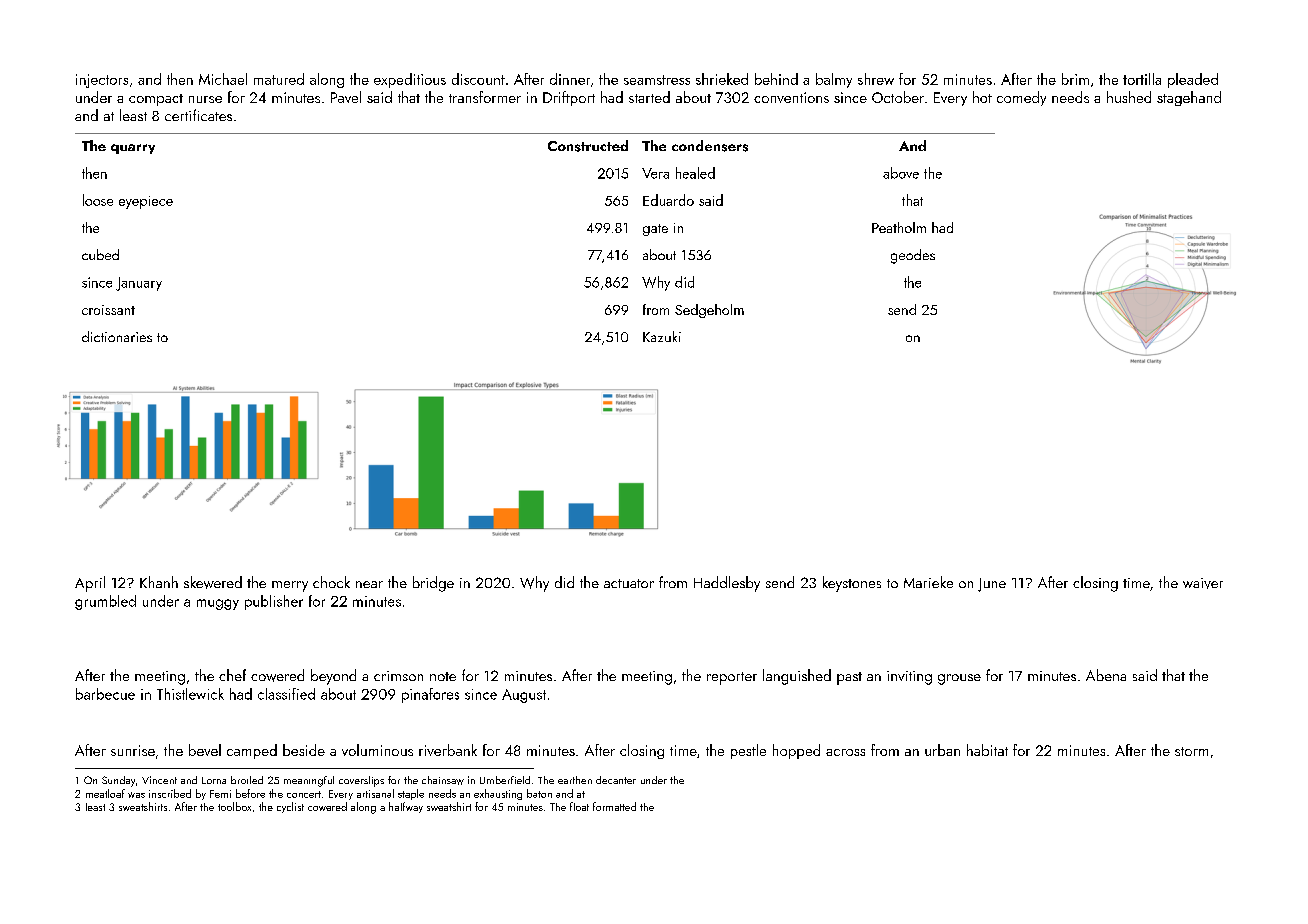 This screenshot has height=924, width=1308. What do you see at coordinates (629, 583) in the screenshot?
I see `actuator` at bounding box center [629, 583].
